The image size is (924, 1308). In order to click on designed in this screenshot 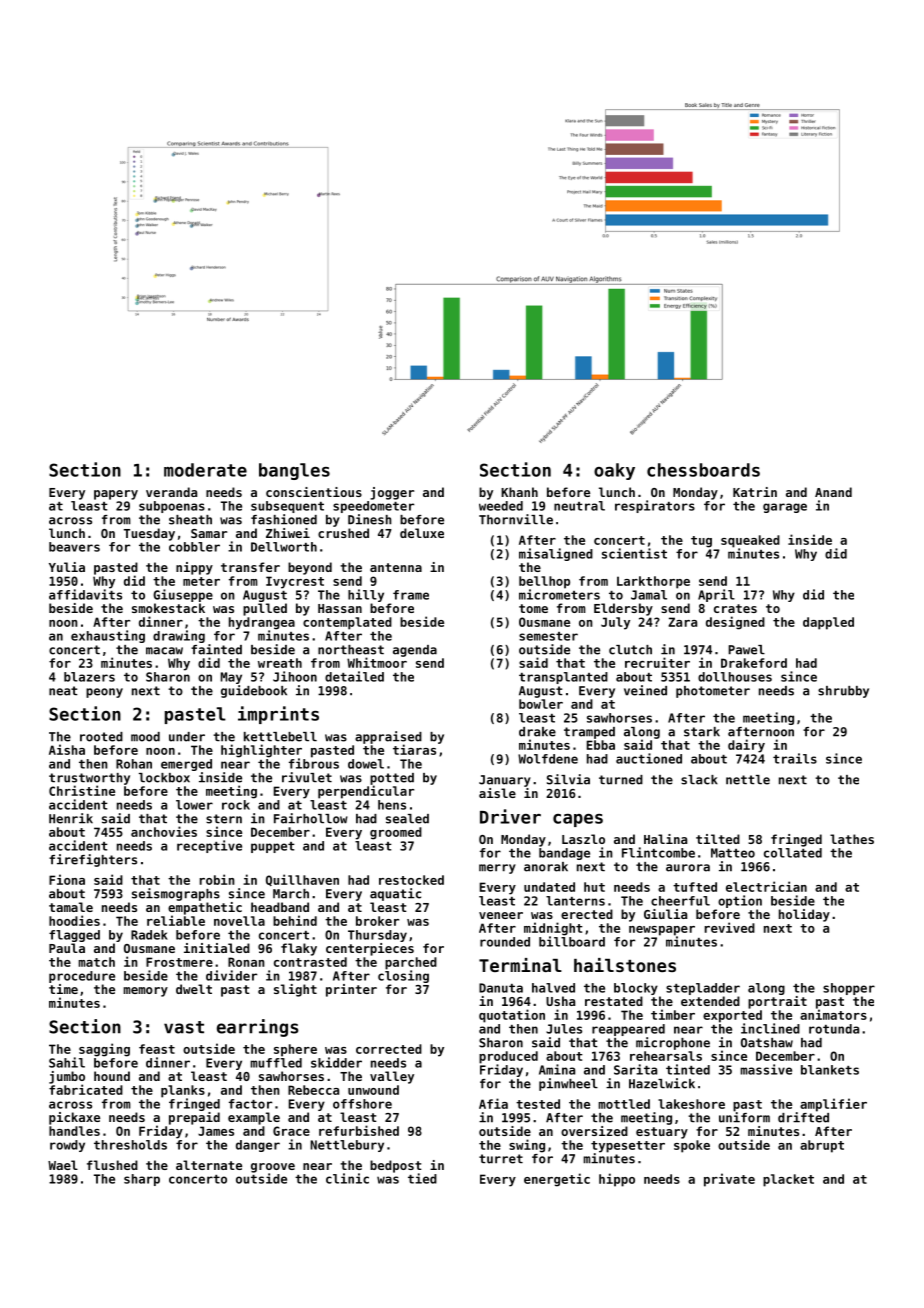, I will do `click(735, 623)`.
